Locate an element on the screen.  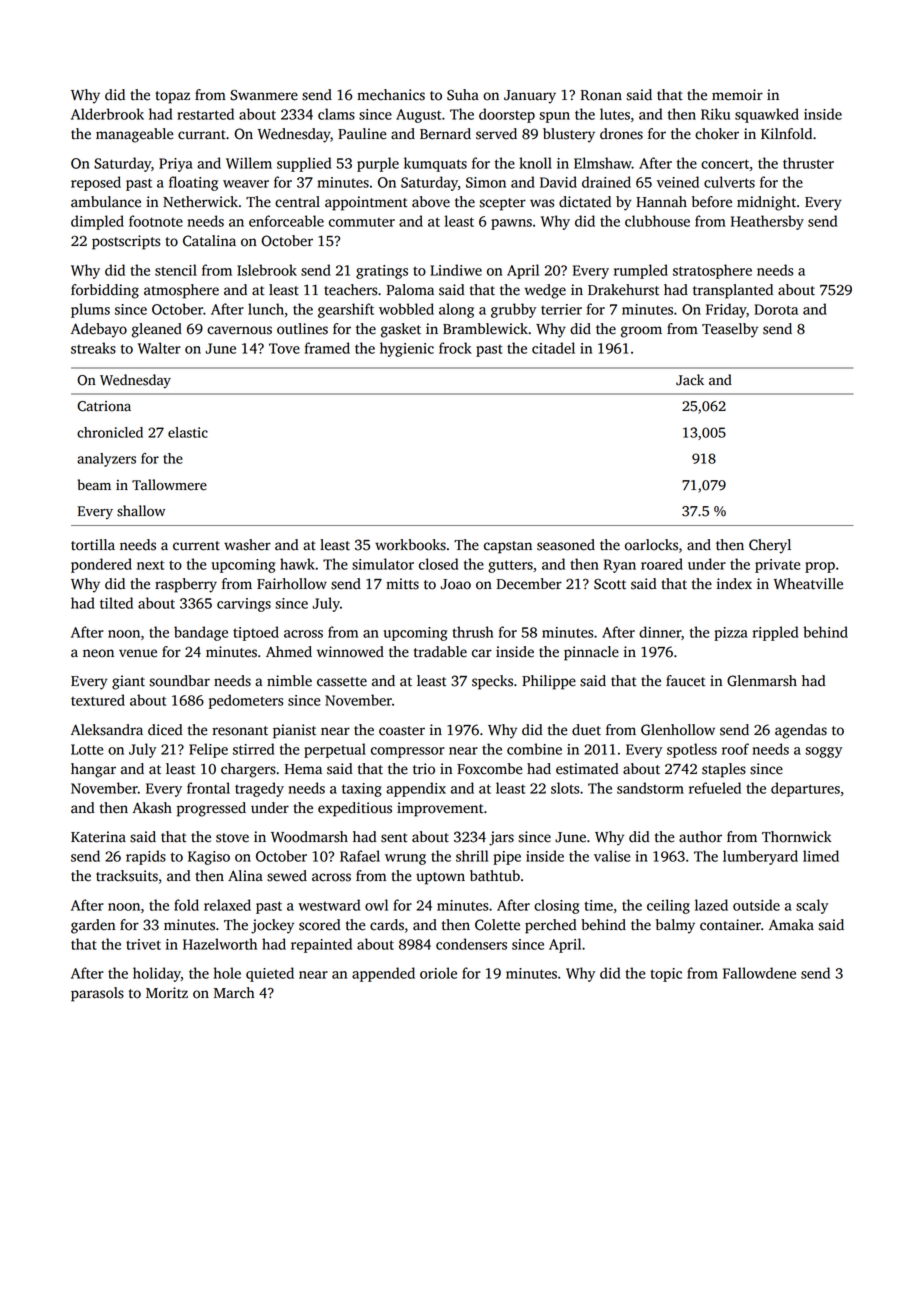
coaster is located at coordinates (402, 731).
